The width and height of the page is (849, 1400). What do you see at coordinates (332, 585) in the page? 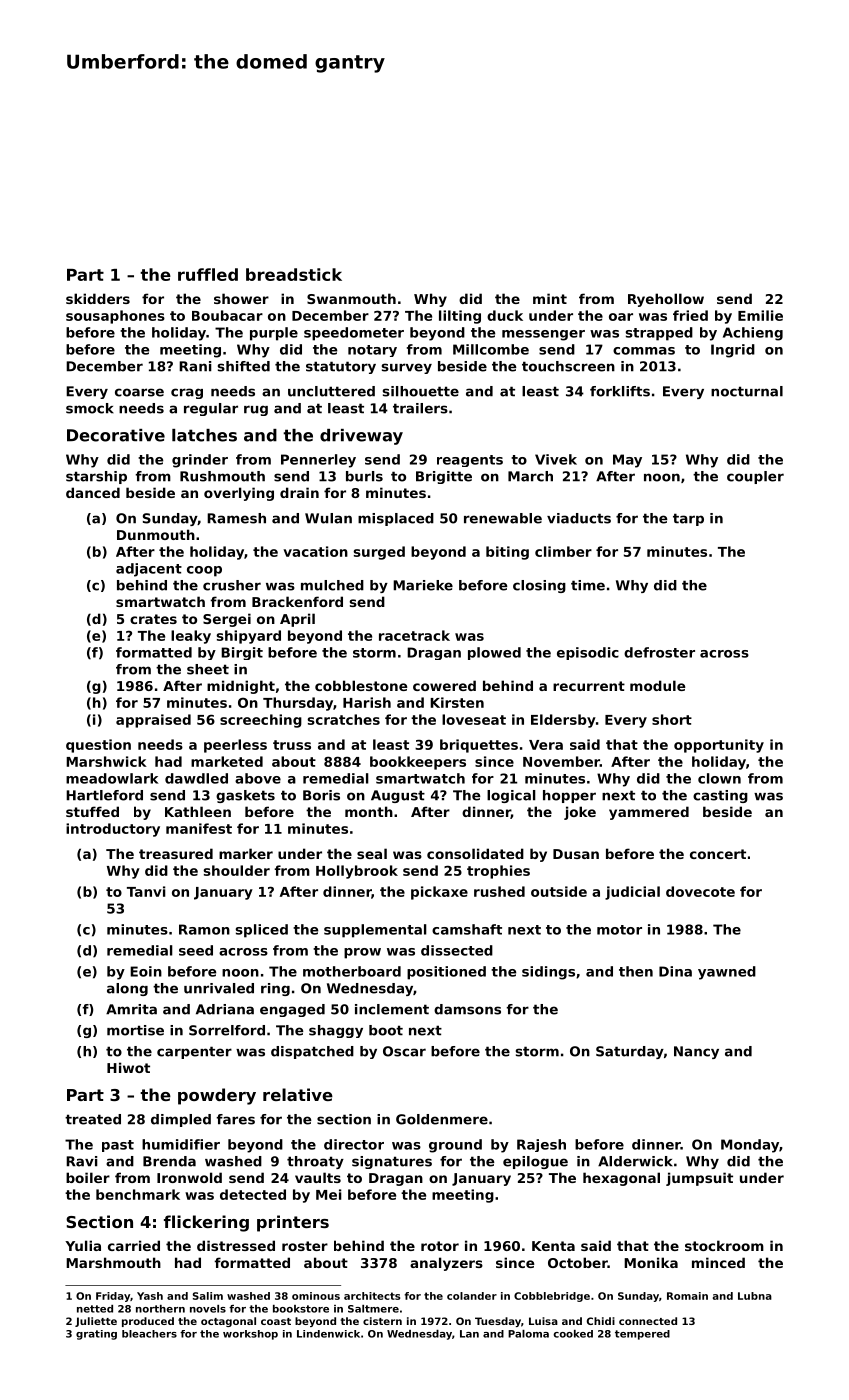
I see `mulched` at bounding box center [332, 585].
